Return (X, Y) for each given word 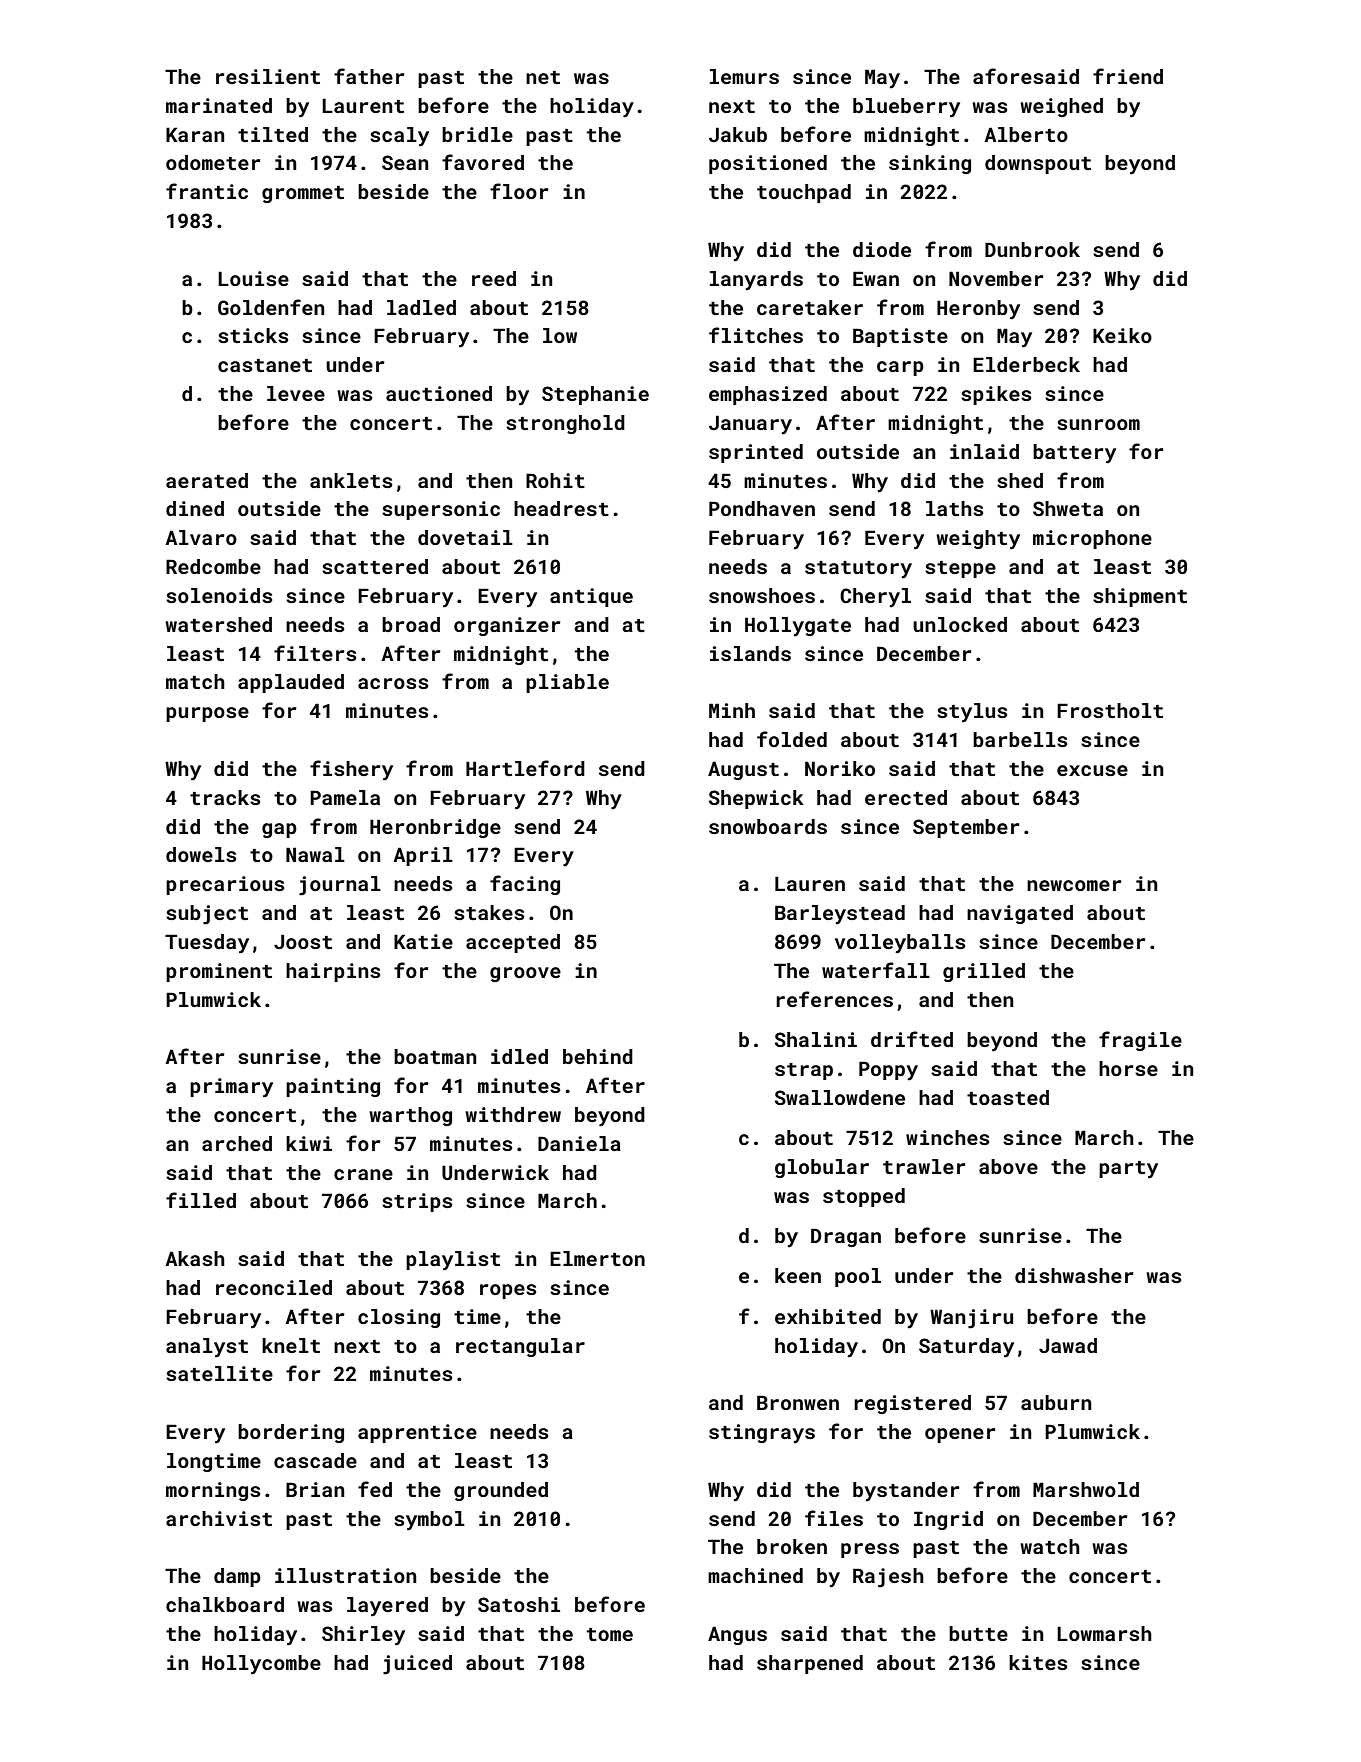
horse (1128, 1068)
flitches (756, 335)
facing (525, 885)
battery (1074, 454)
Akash (195, 1258)
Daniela (579, 1143)
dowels (201, 854)
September (966, 828)
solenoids (219, 595)
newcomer (1074, 885)
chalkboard (225, 1604)
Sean (405, 162)
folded (792, 739)
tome (610, 1634)
